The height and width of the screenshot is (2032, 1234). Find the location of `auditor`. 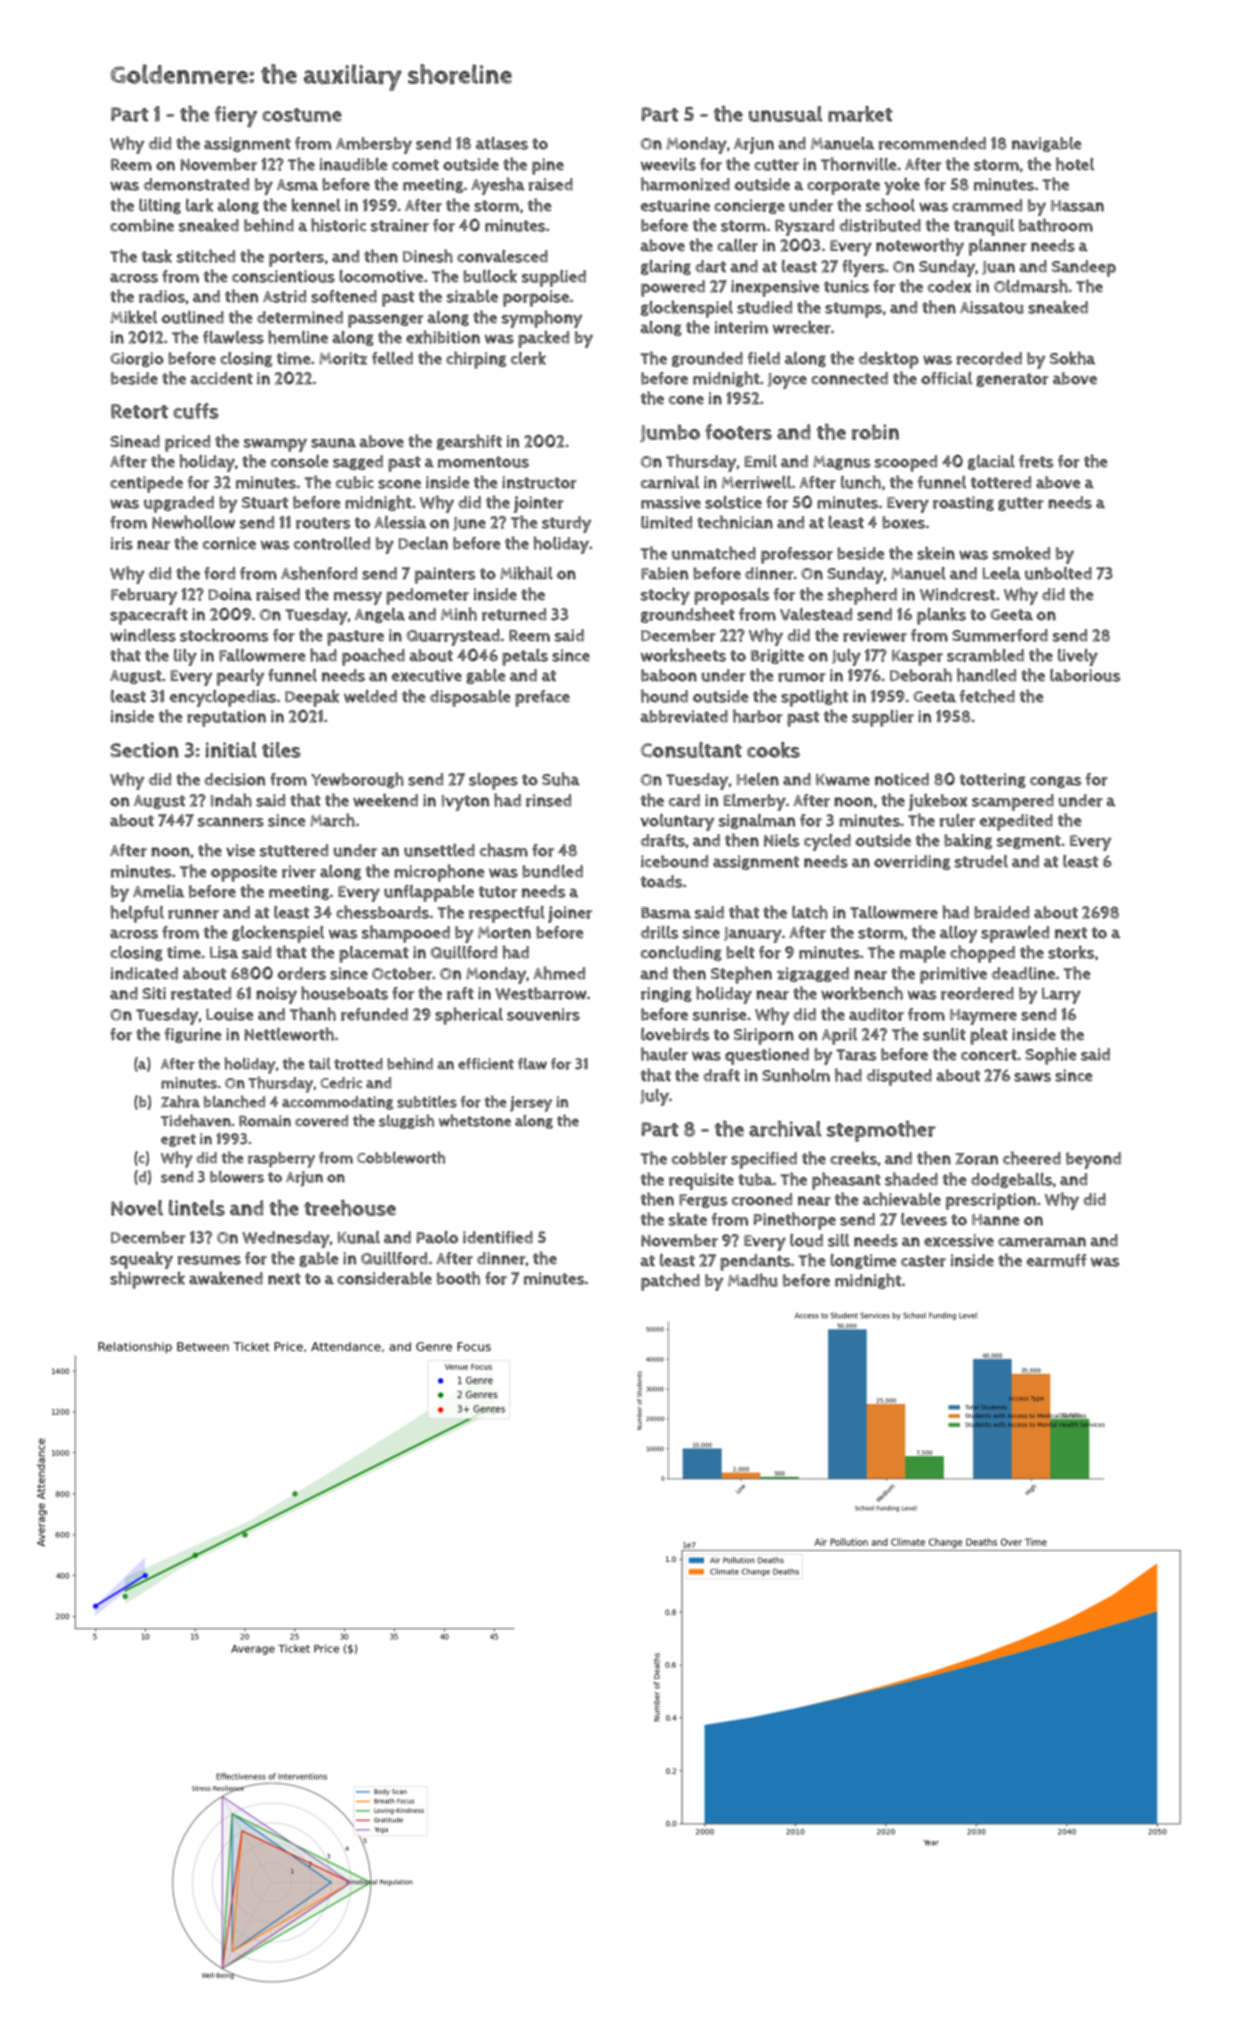

auditor is located at coordinates (876, 1014).
